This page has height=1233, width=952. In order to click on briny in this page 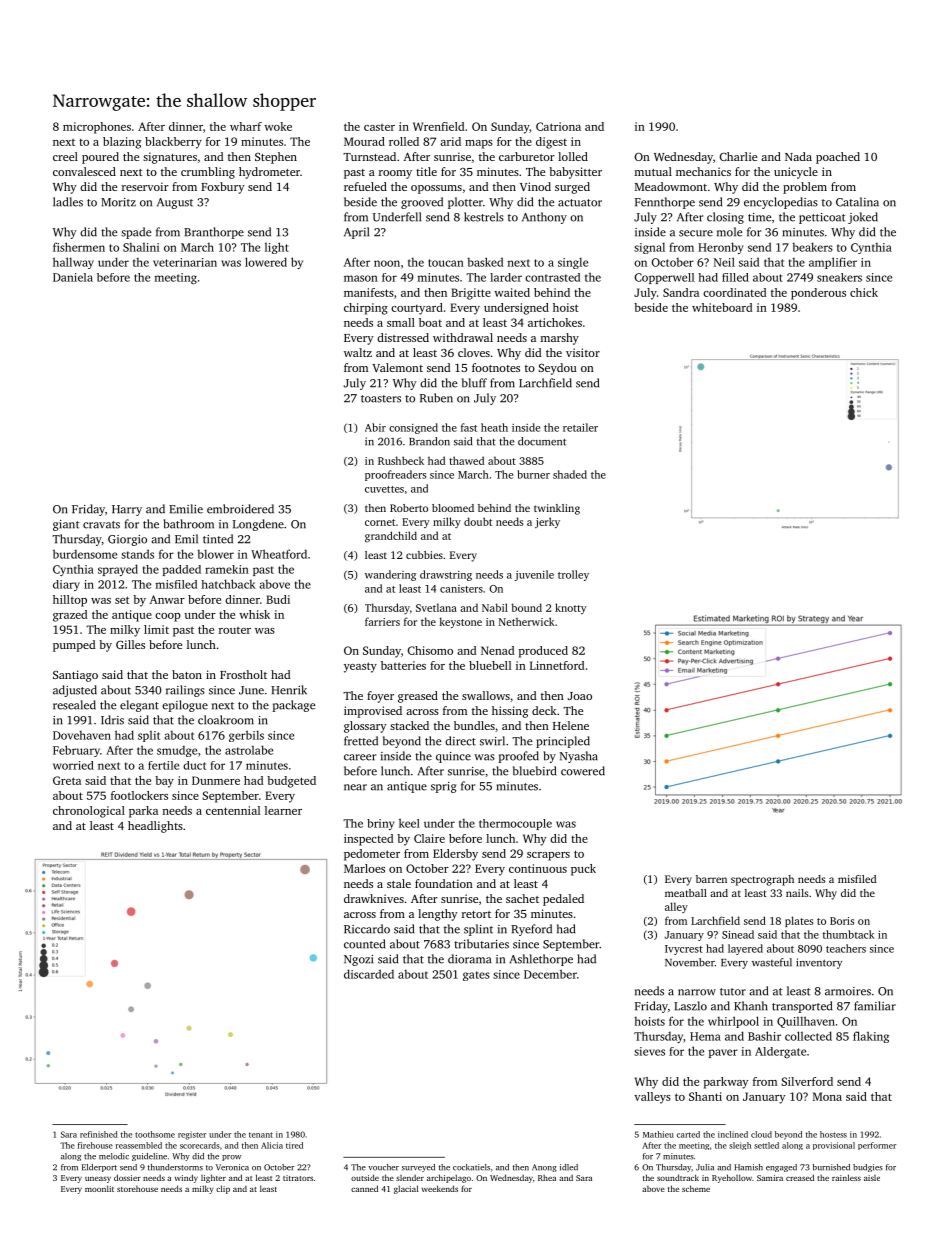, I will do `click(380, 824)`.
